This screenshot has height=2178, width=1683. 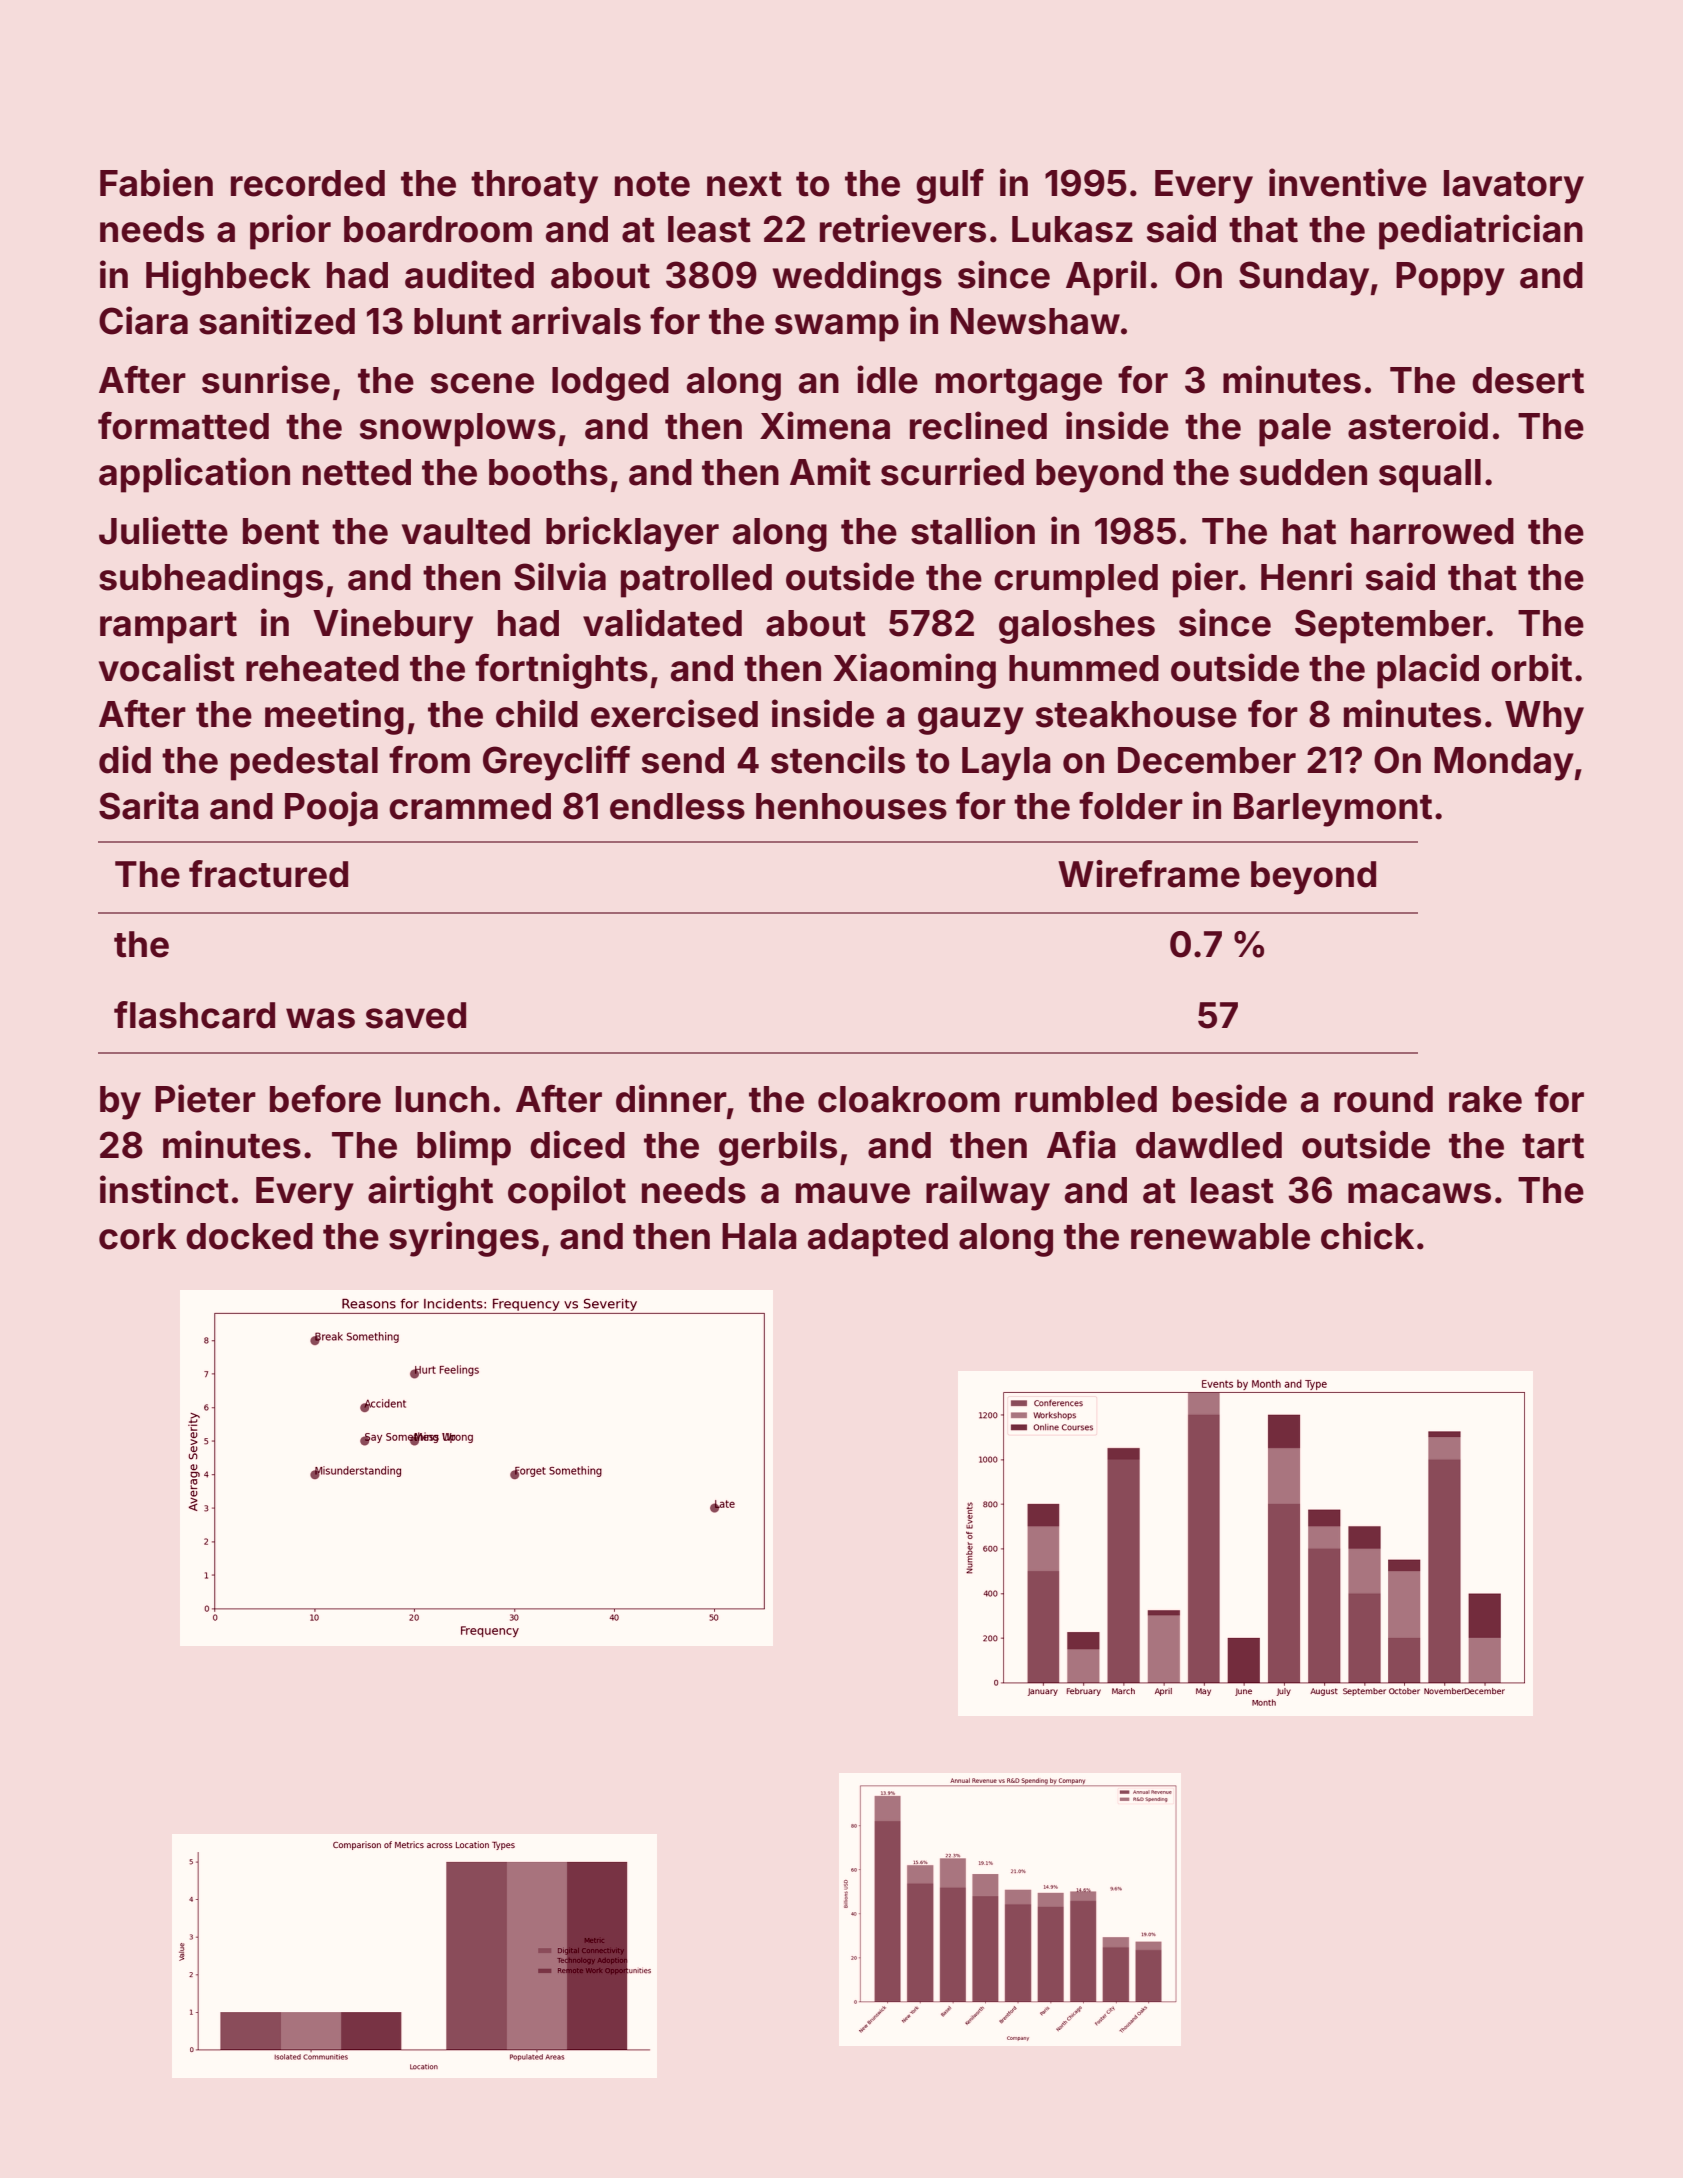 I want to click on Juliette, so click(x=163, y=530).
